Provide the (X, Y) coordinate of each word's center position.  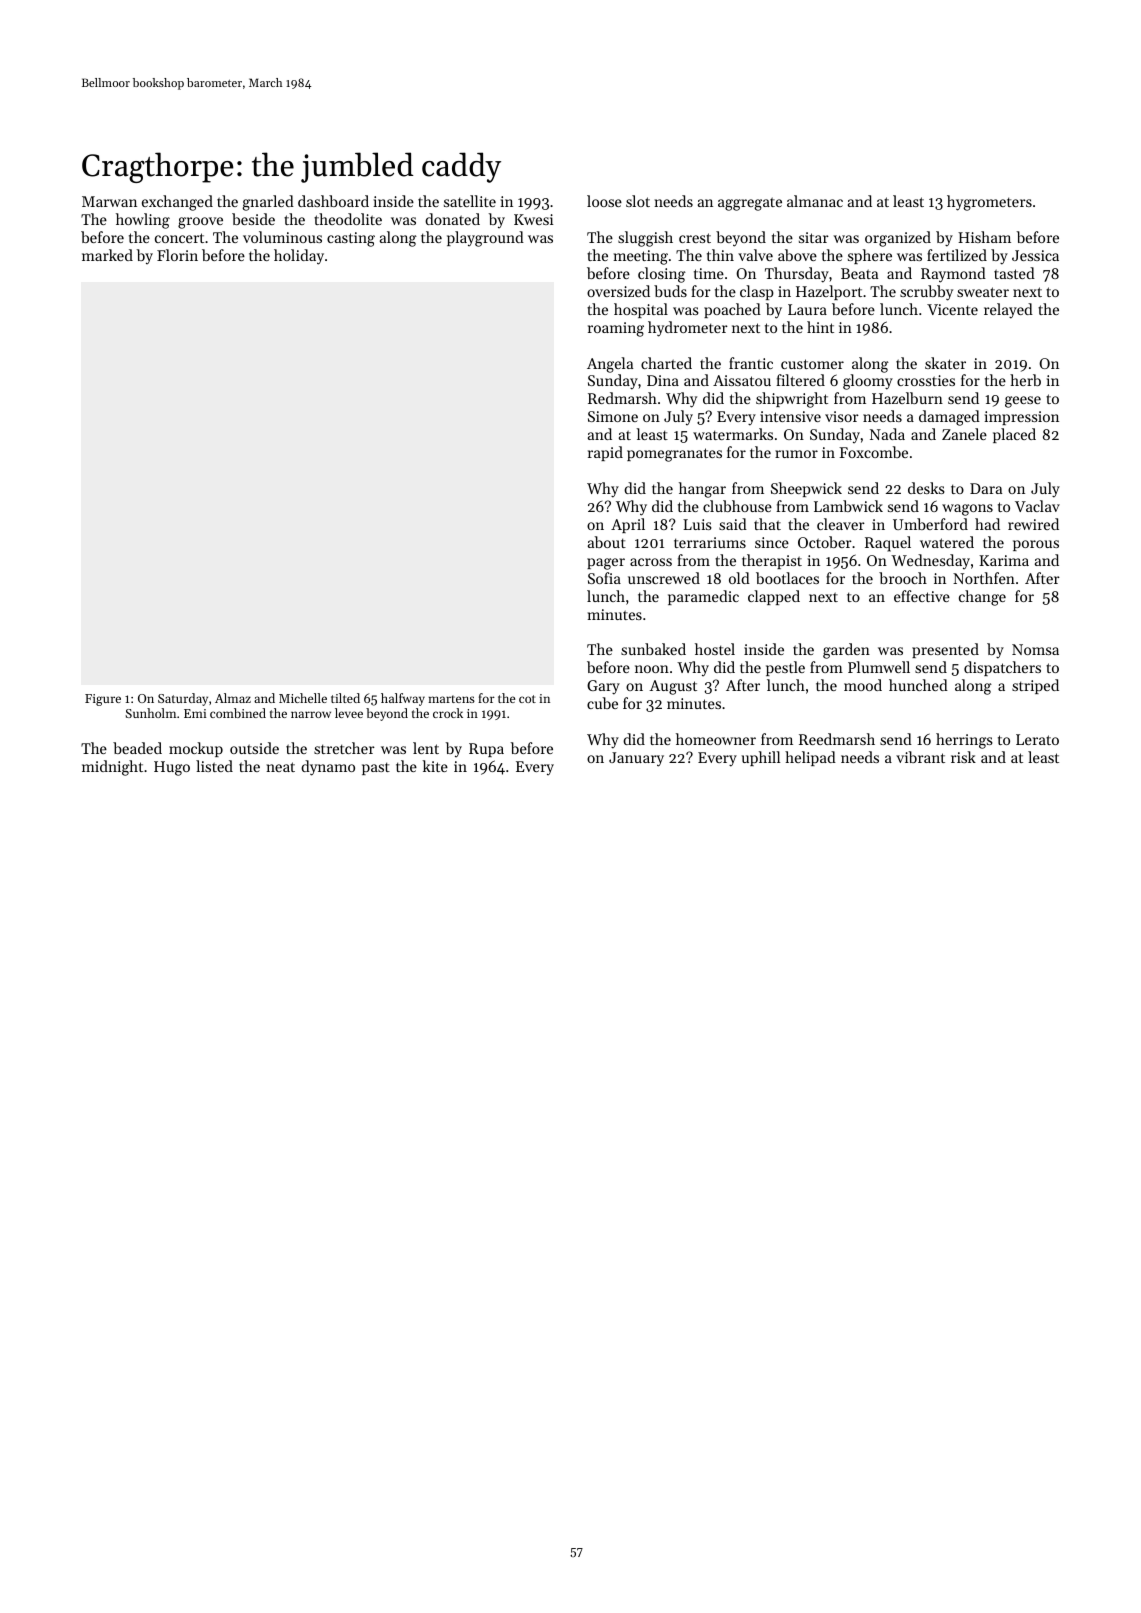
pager (606, 564)
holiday (299, 257)
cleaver (841, 524)
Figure (103, 700)
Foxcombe (873, 452)
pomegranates (674, 455)
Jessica (1035, 255)
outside (254, 748)
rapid (605, 453)
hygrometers (989, 203)
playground (485, 239)
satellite (470, 201)
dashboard (333, 201)
